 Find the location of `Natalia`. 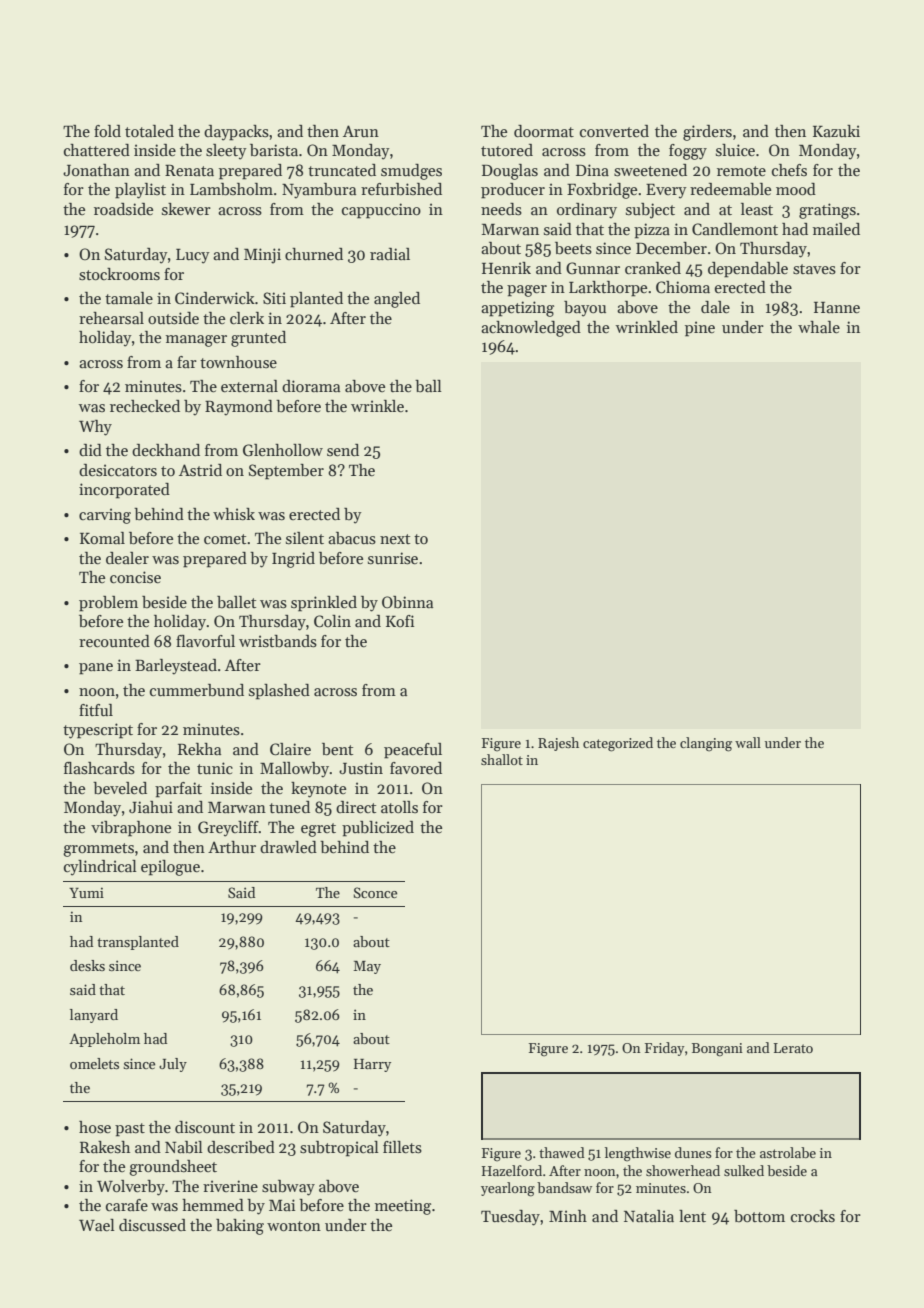

Natalia is located at coordinates (649, 1216).
